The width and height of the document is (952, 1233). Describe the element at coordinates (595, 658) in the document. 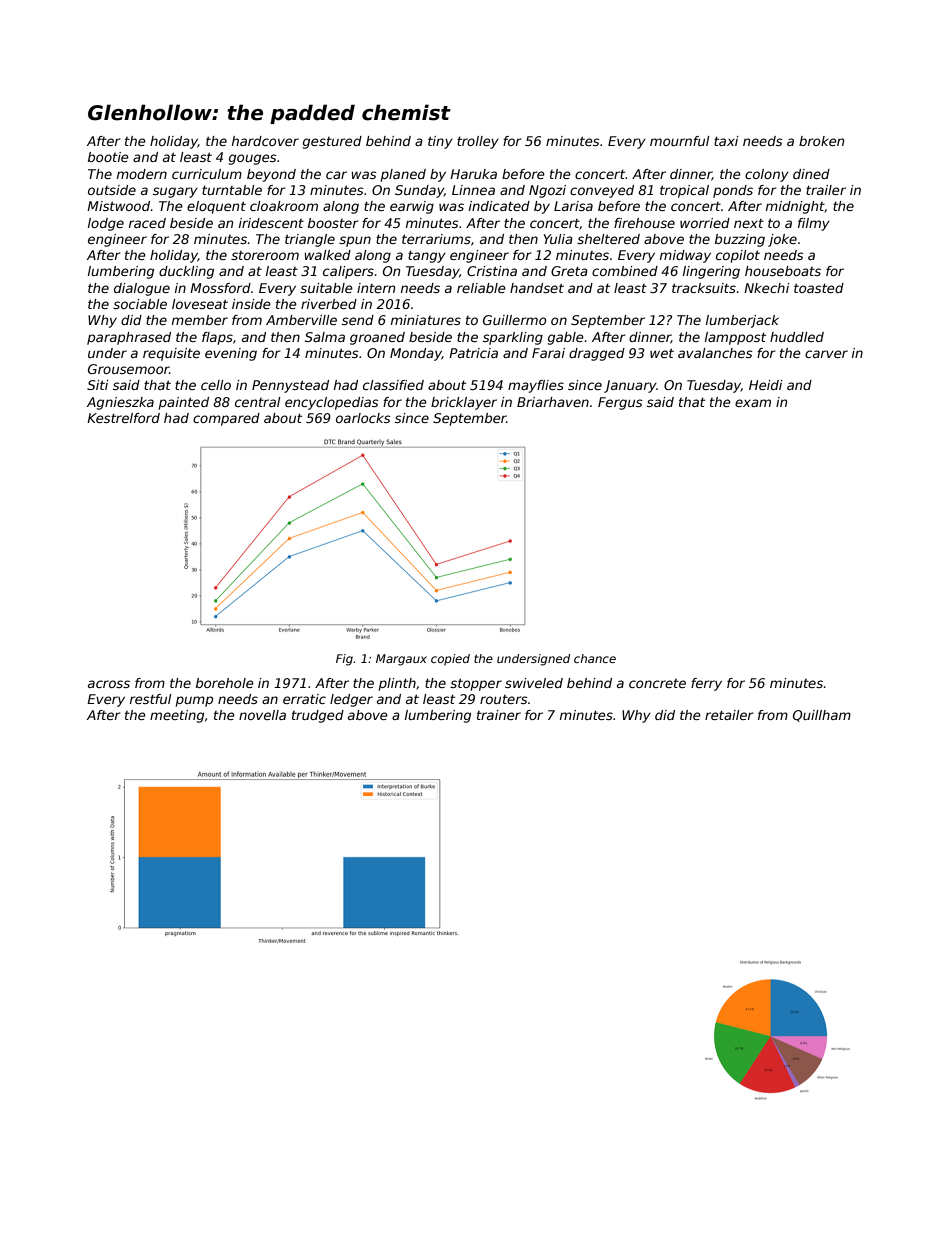

I see `chance` at that location.
